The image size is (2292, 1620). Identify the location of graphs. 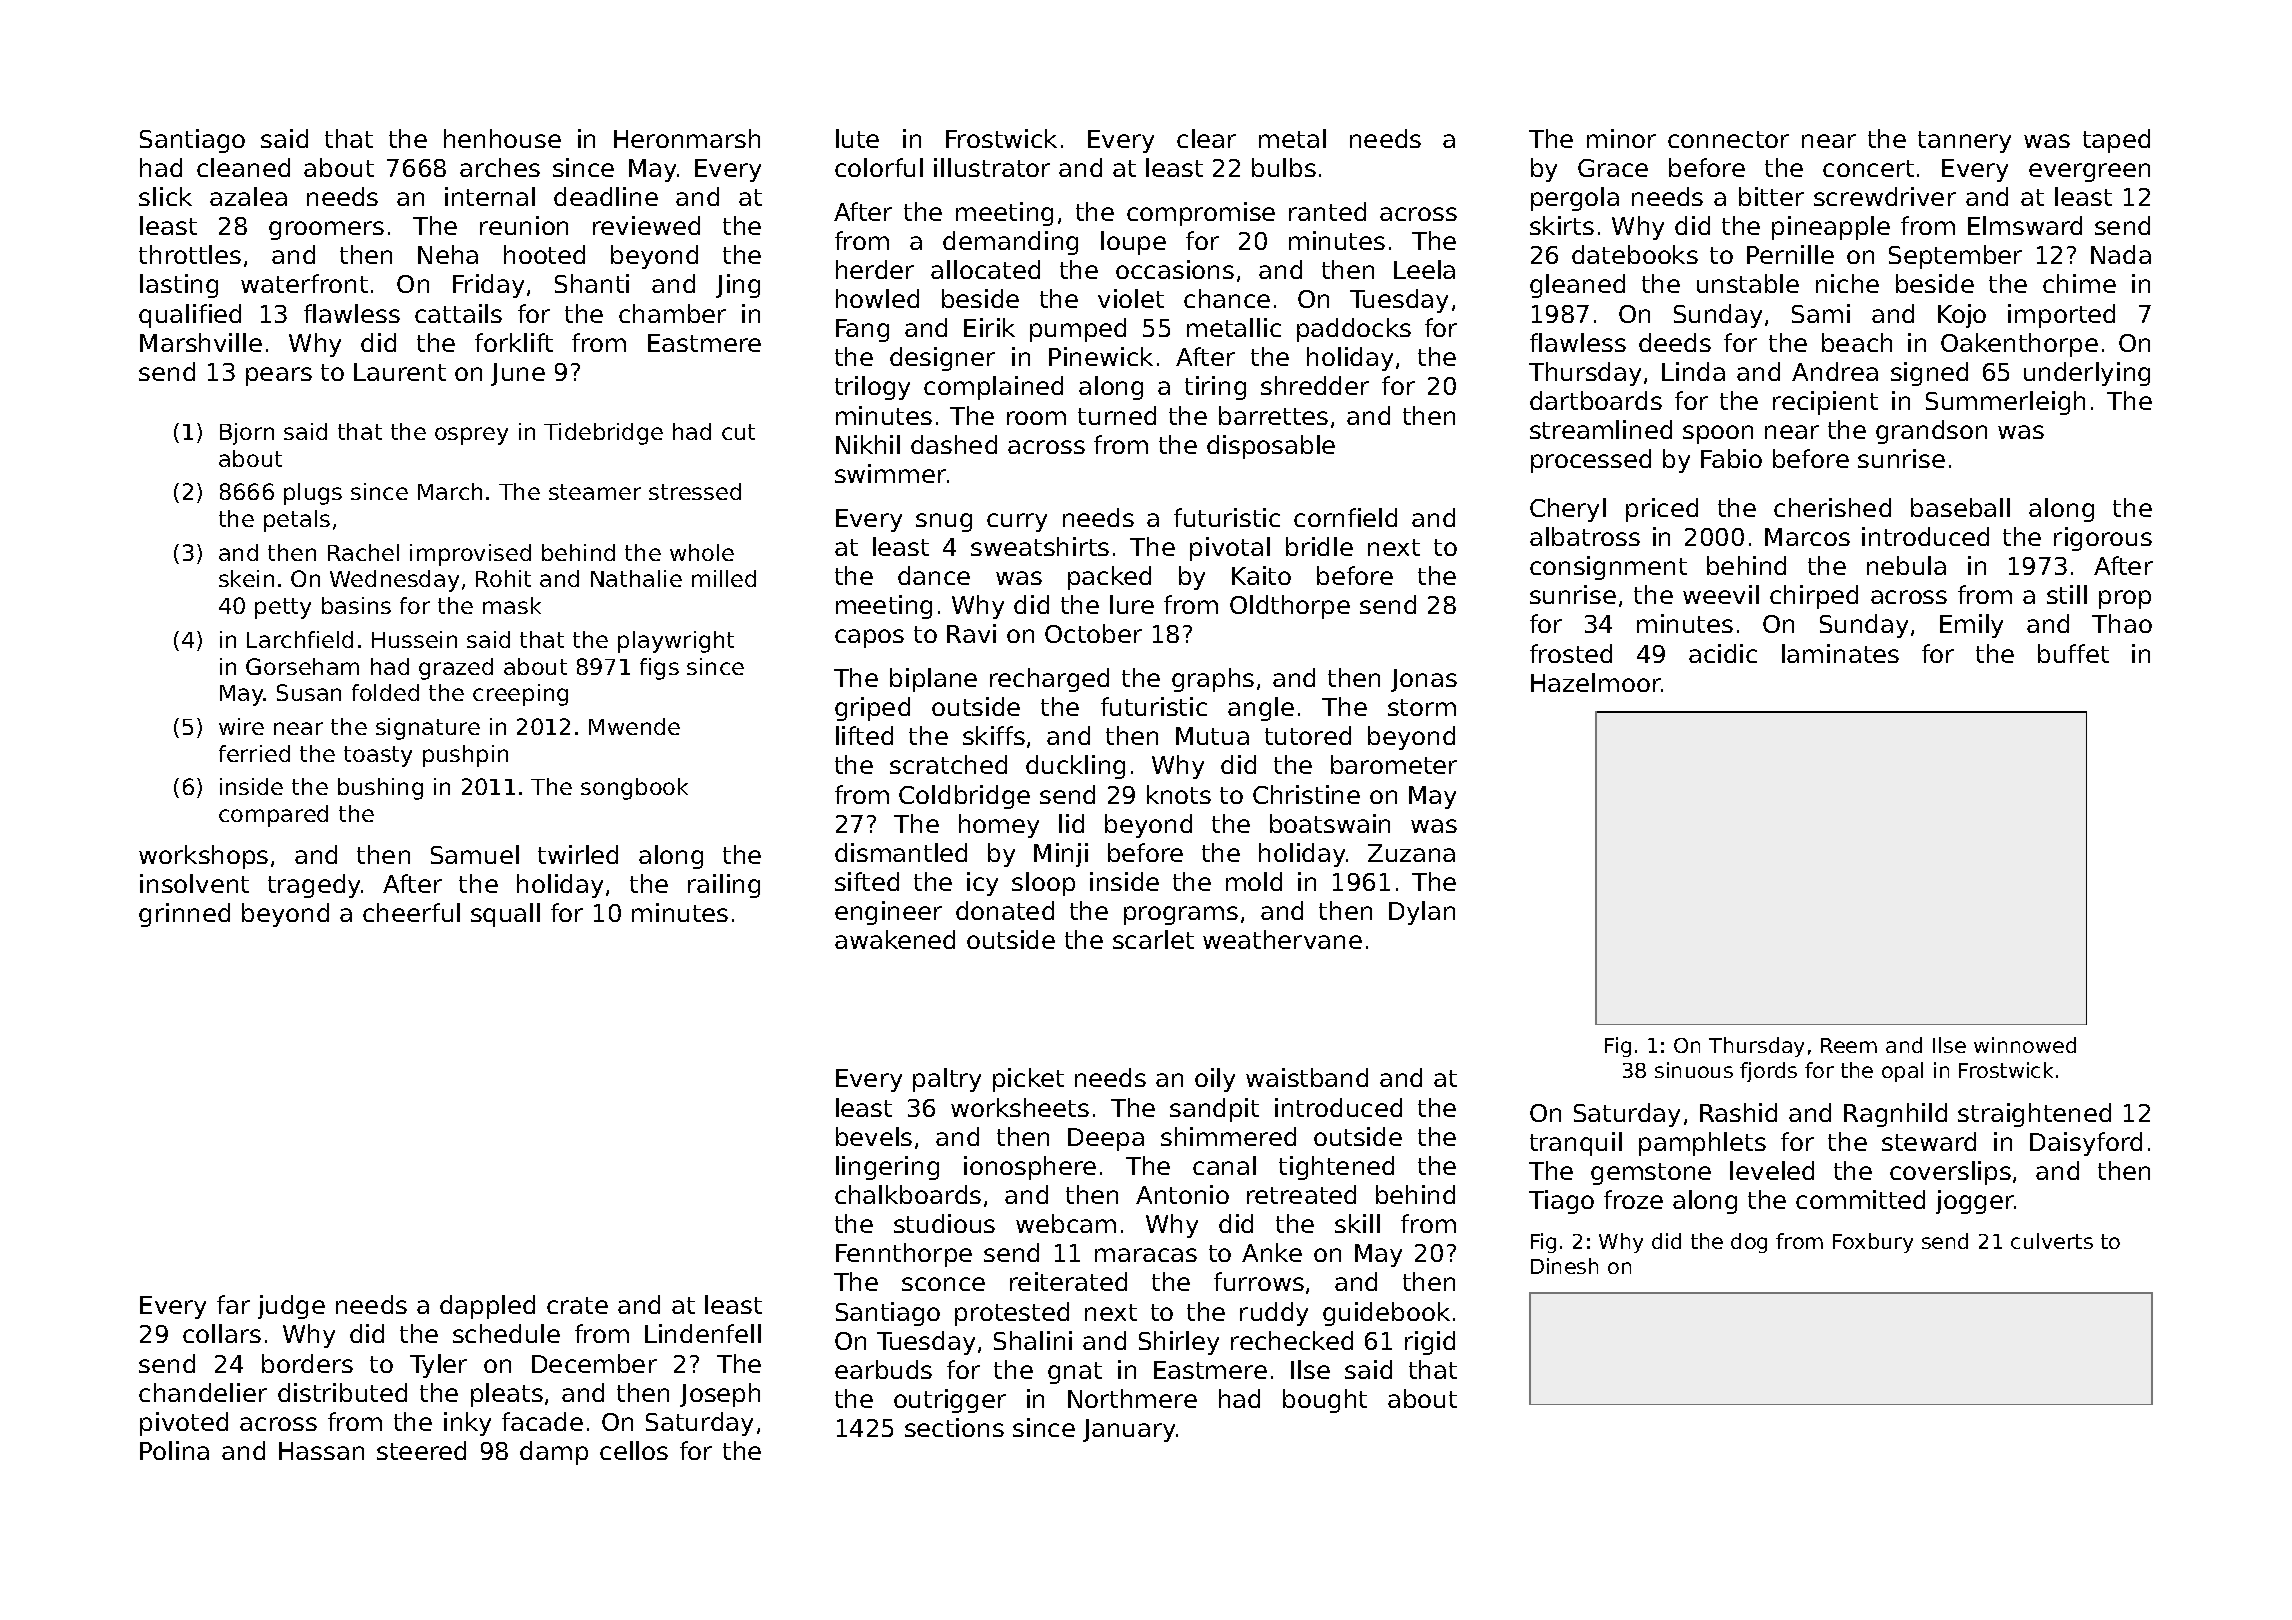
(1213, 680).
